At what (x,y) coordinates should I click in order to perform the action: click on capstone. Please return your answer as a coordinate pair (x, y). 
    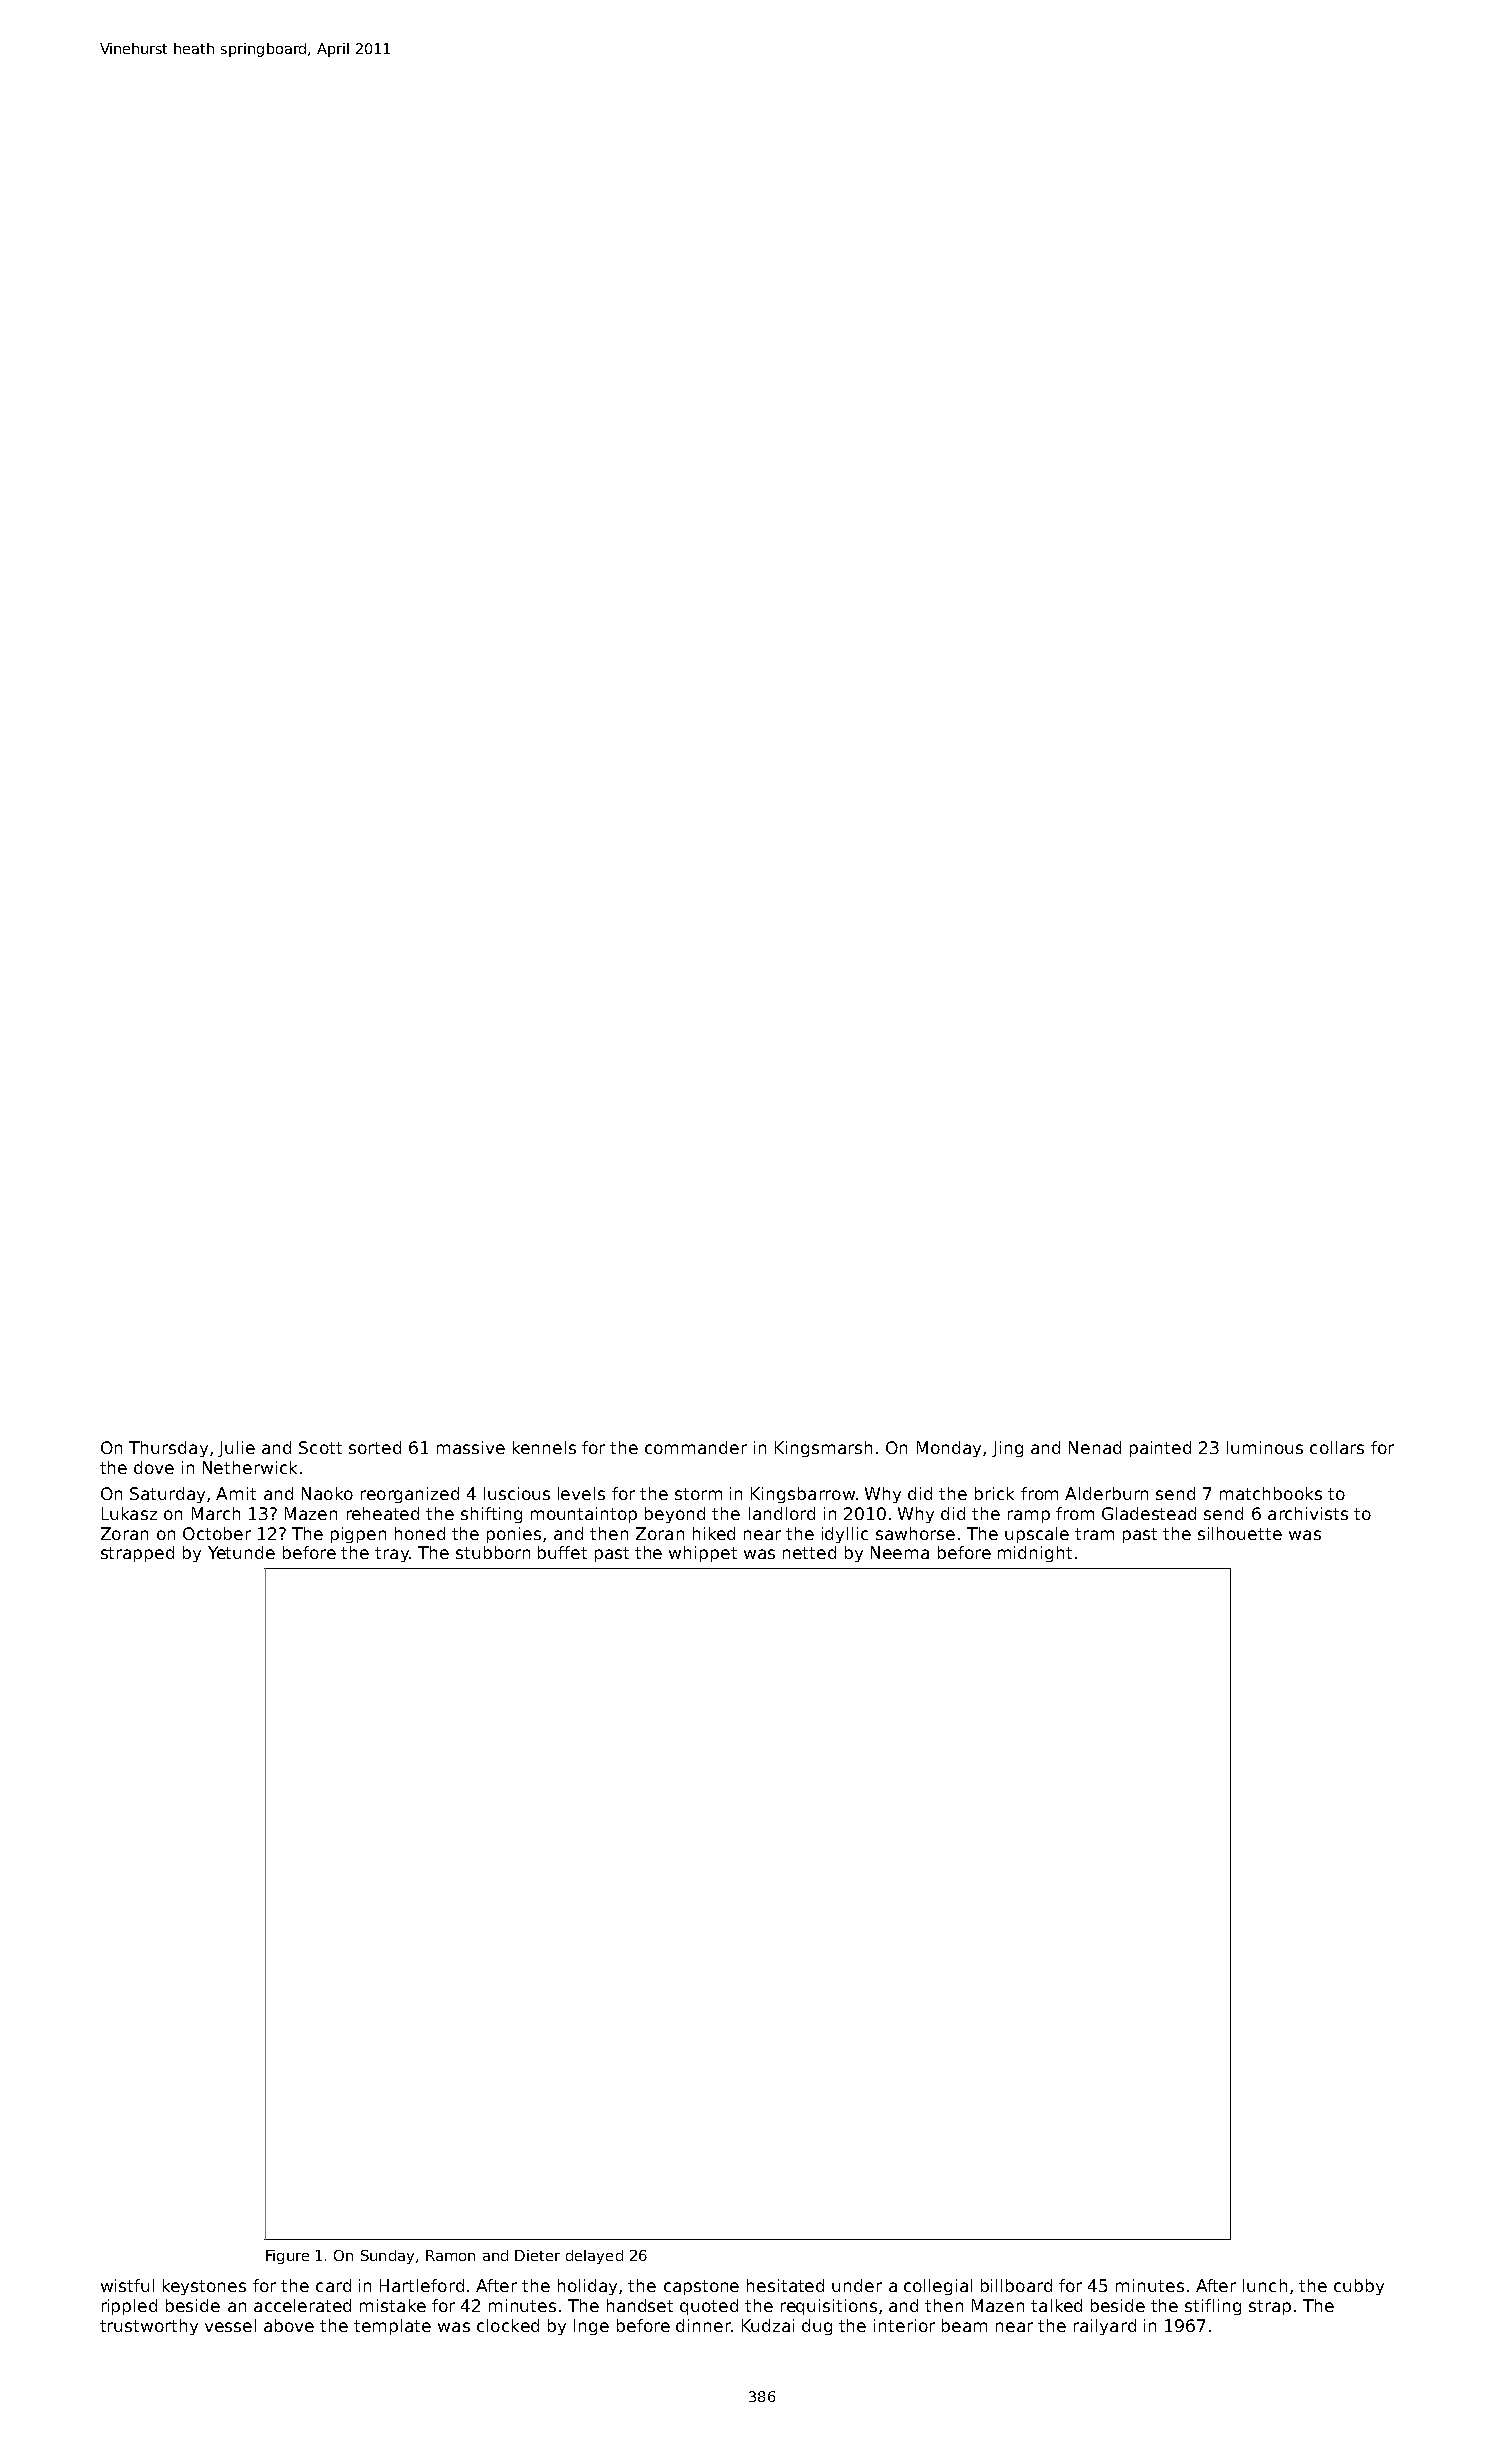
    Looking at the image, I should click on (701, 2287).
